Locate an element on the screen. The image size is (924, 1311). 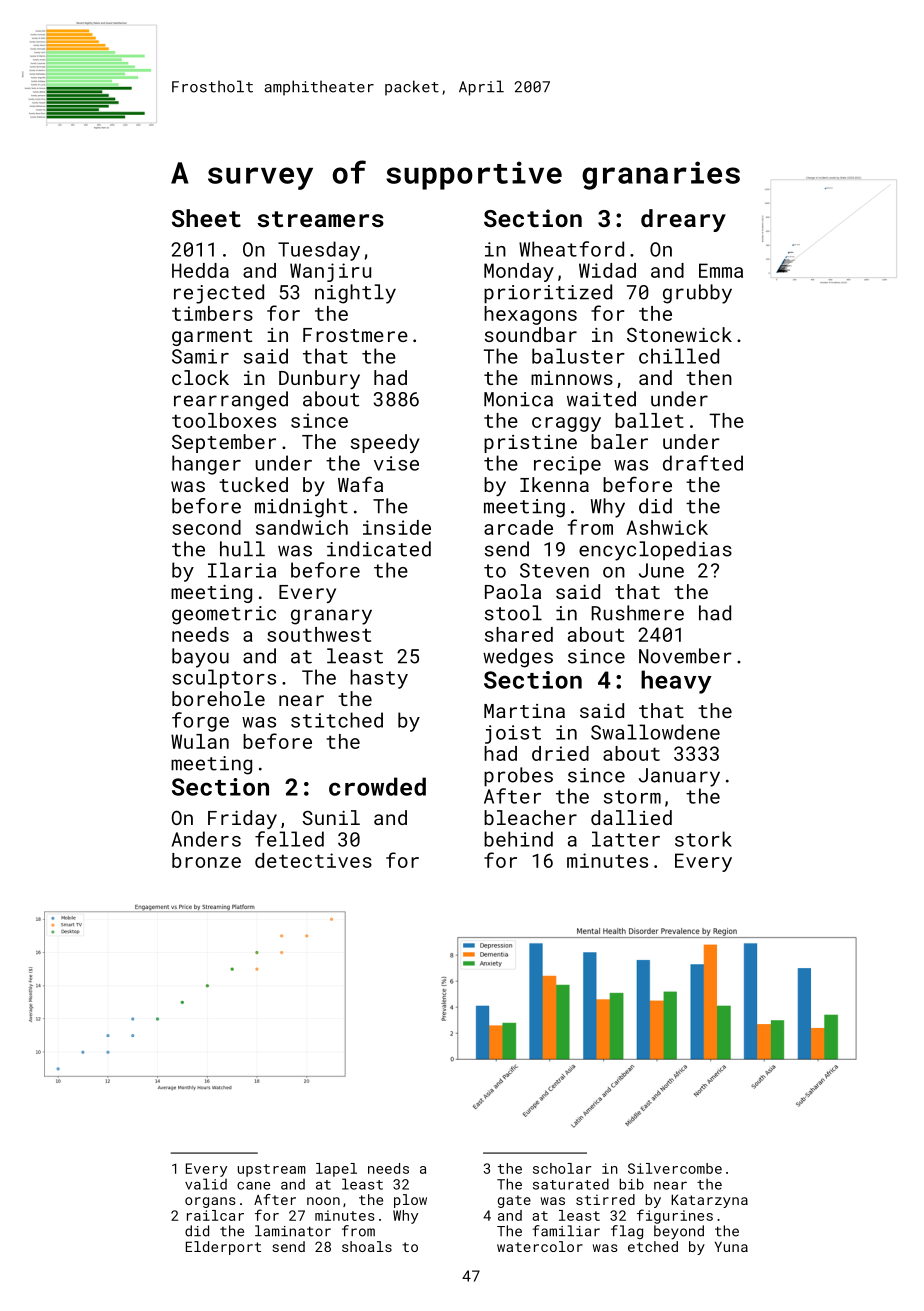
heavy is located at coordinates (676, 682).
